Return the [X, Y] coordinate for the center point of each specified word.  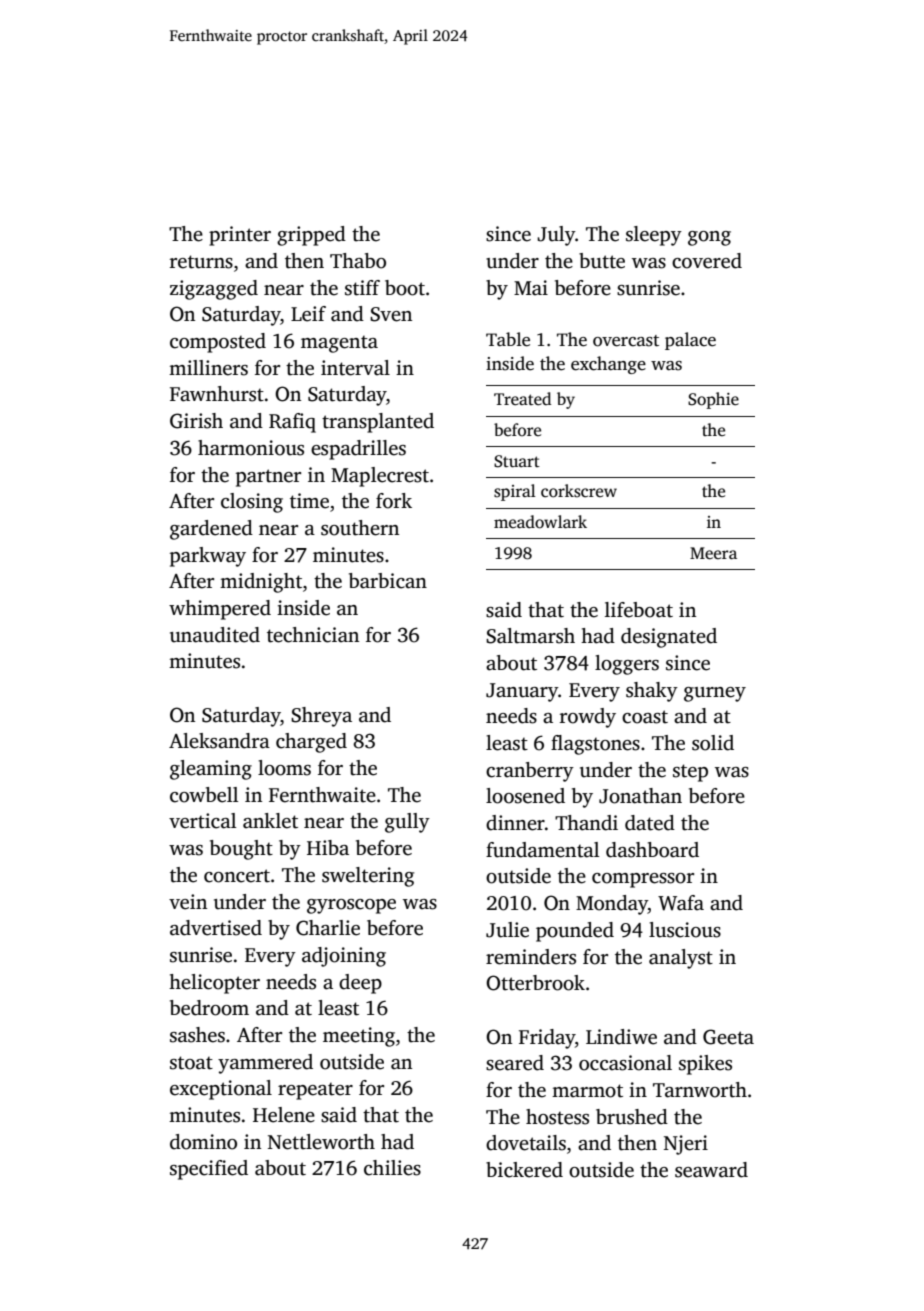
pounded [575, 932]
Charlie [328, 928]
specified [209, 1170]
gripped [311, 236]
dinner [515, 823]
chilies [392, 1168]
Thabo [358, 261]
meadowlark [540, 522]
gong [709, 238]
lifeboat [639, 610]
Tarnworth [700, 1090]
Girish [196, 421]
